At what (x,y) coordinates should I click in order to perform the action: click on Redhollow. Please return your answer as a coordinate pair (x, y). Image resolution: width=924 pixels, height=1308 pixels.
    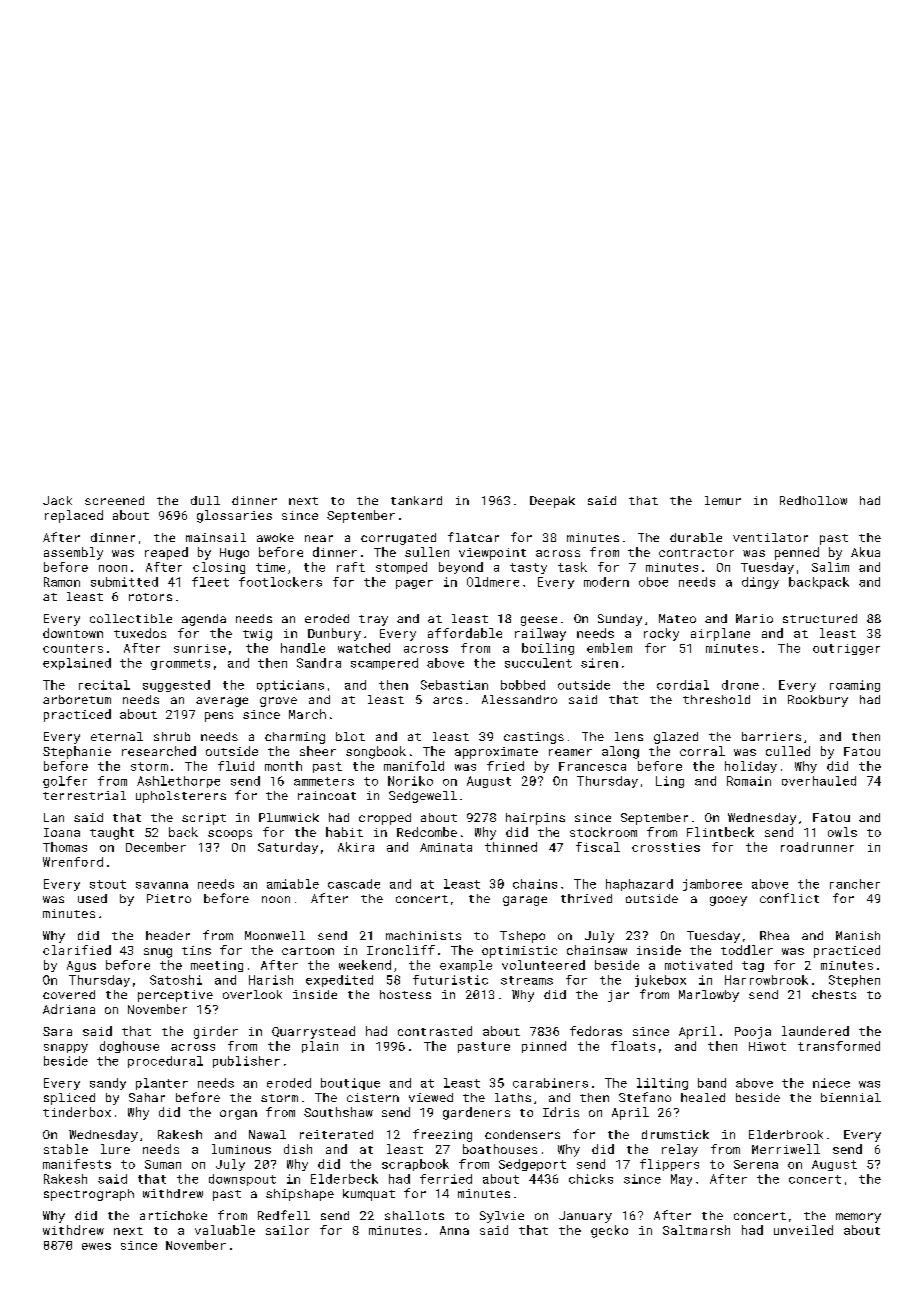
    Looking at the image, I should click on (813, 500).
